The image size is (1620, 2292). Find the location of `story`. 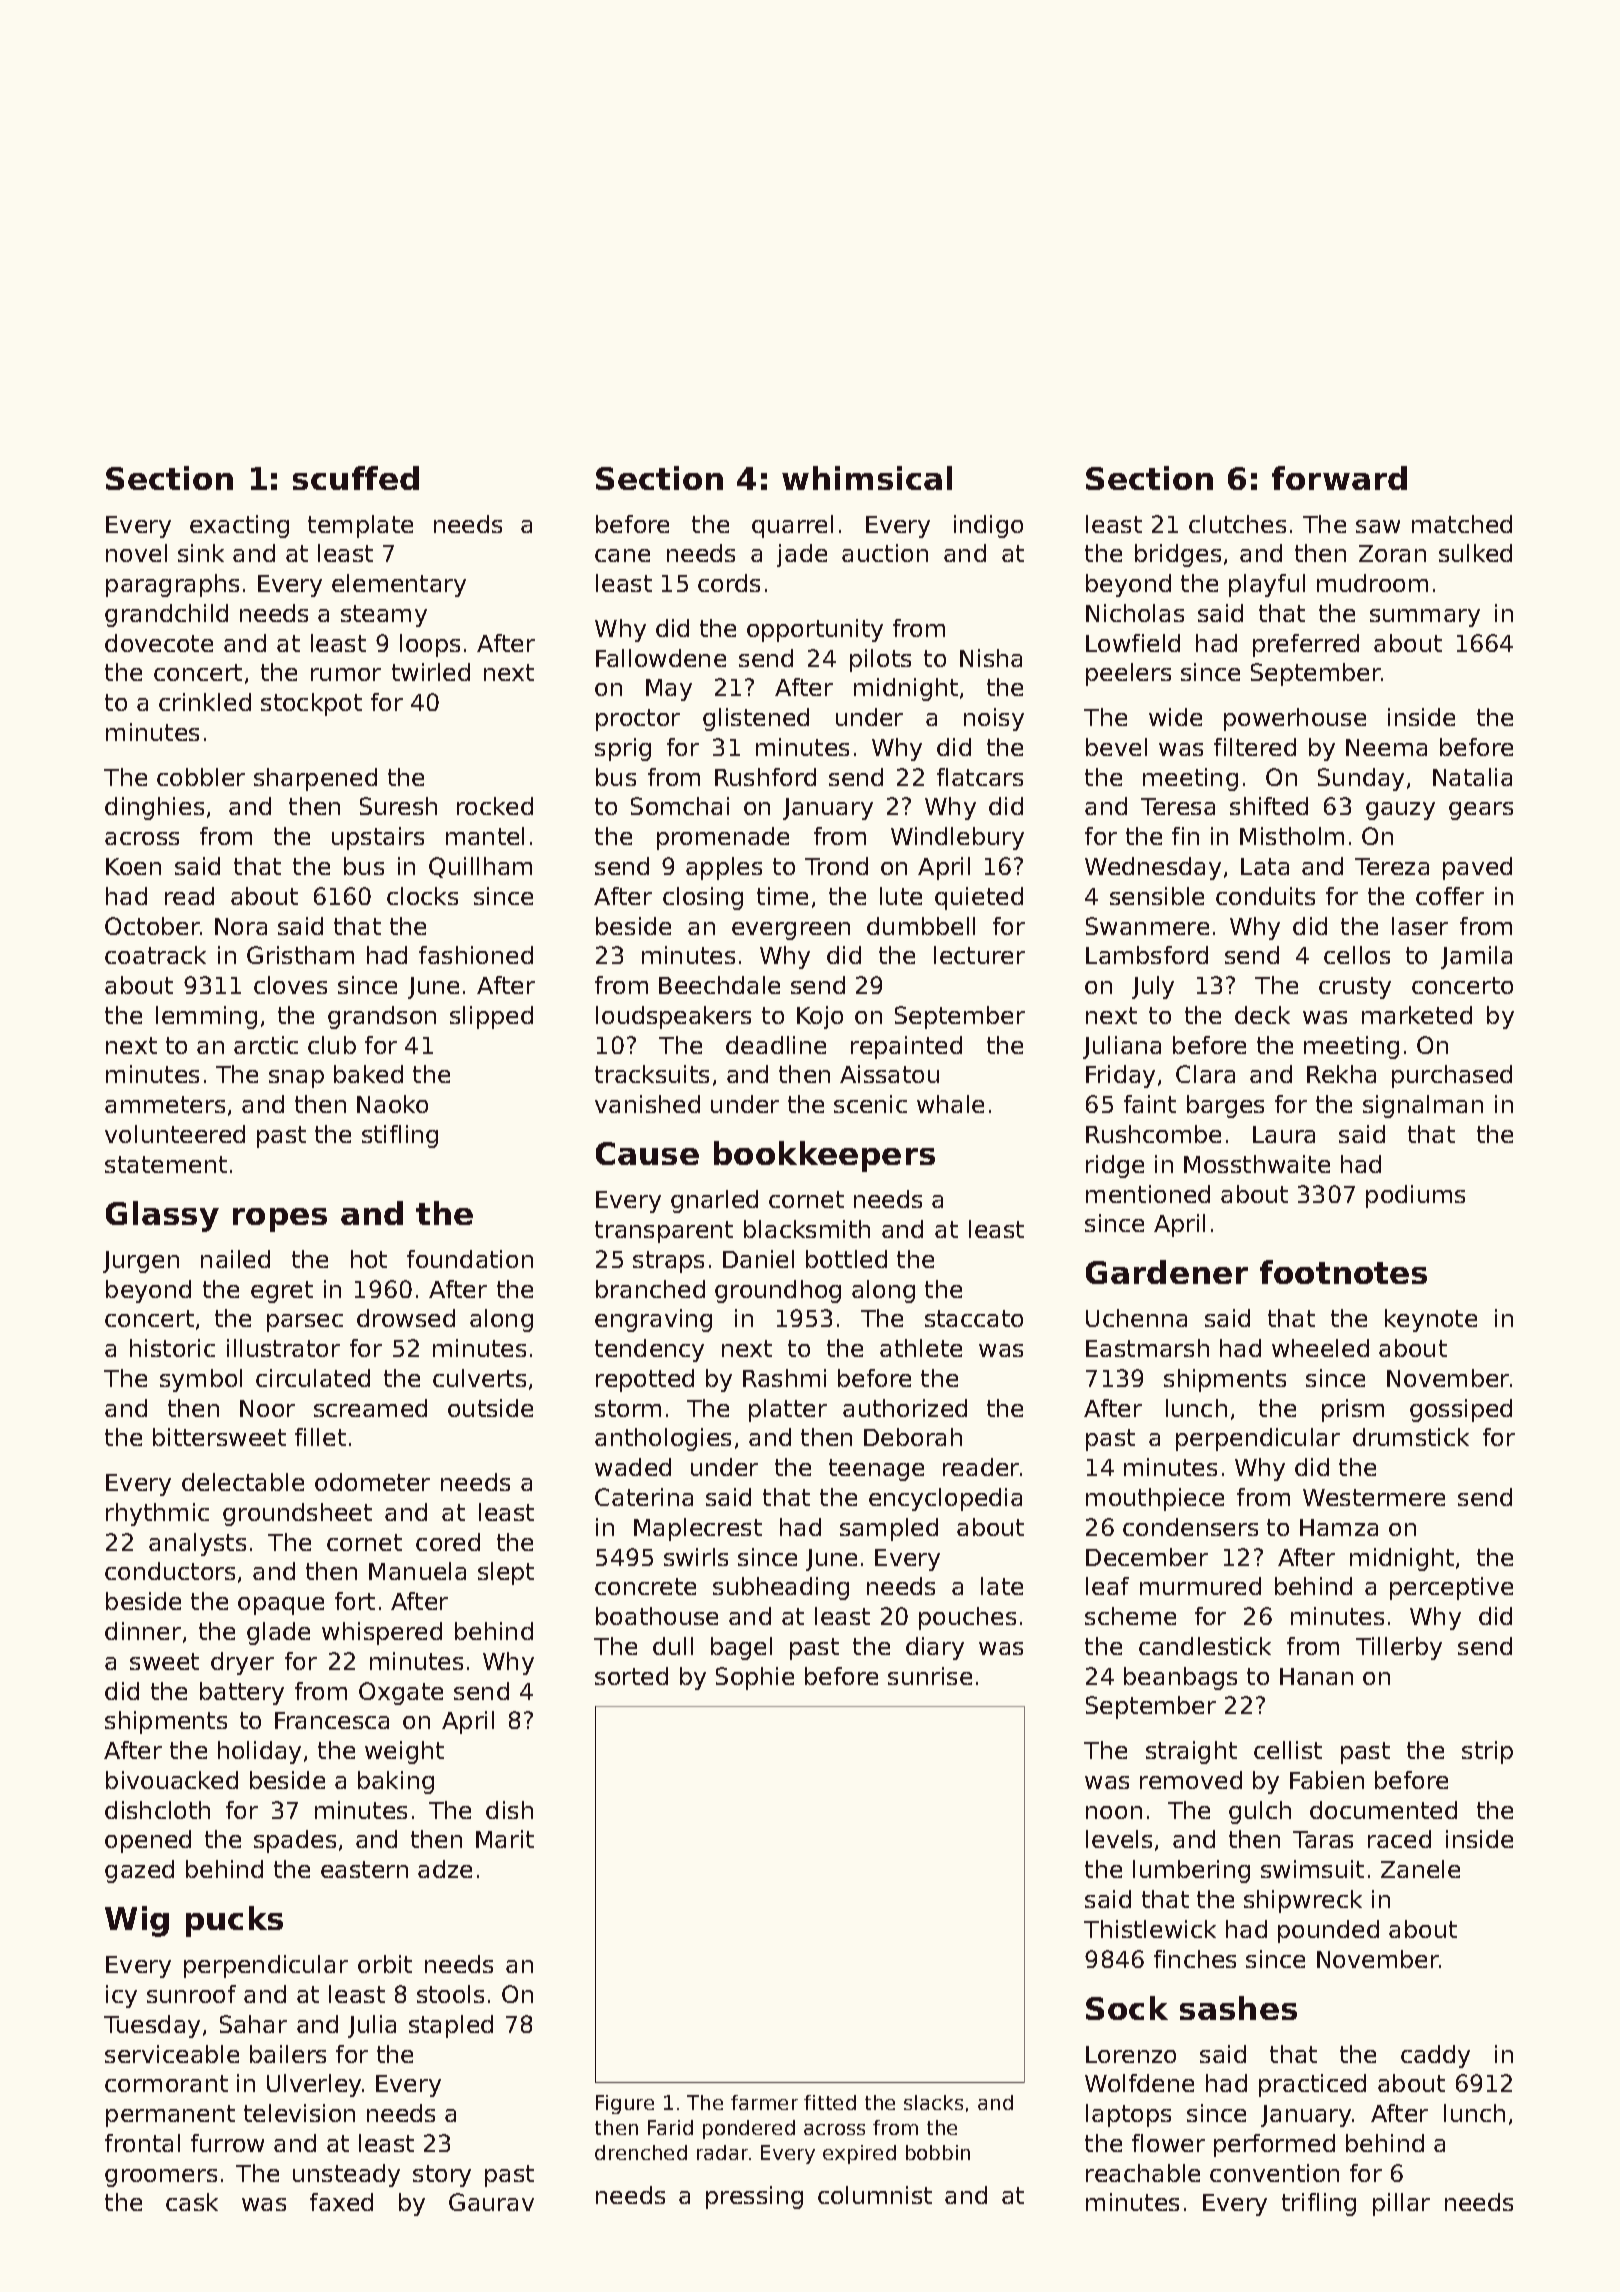

story is located at coordinates (442, 2176).
